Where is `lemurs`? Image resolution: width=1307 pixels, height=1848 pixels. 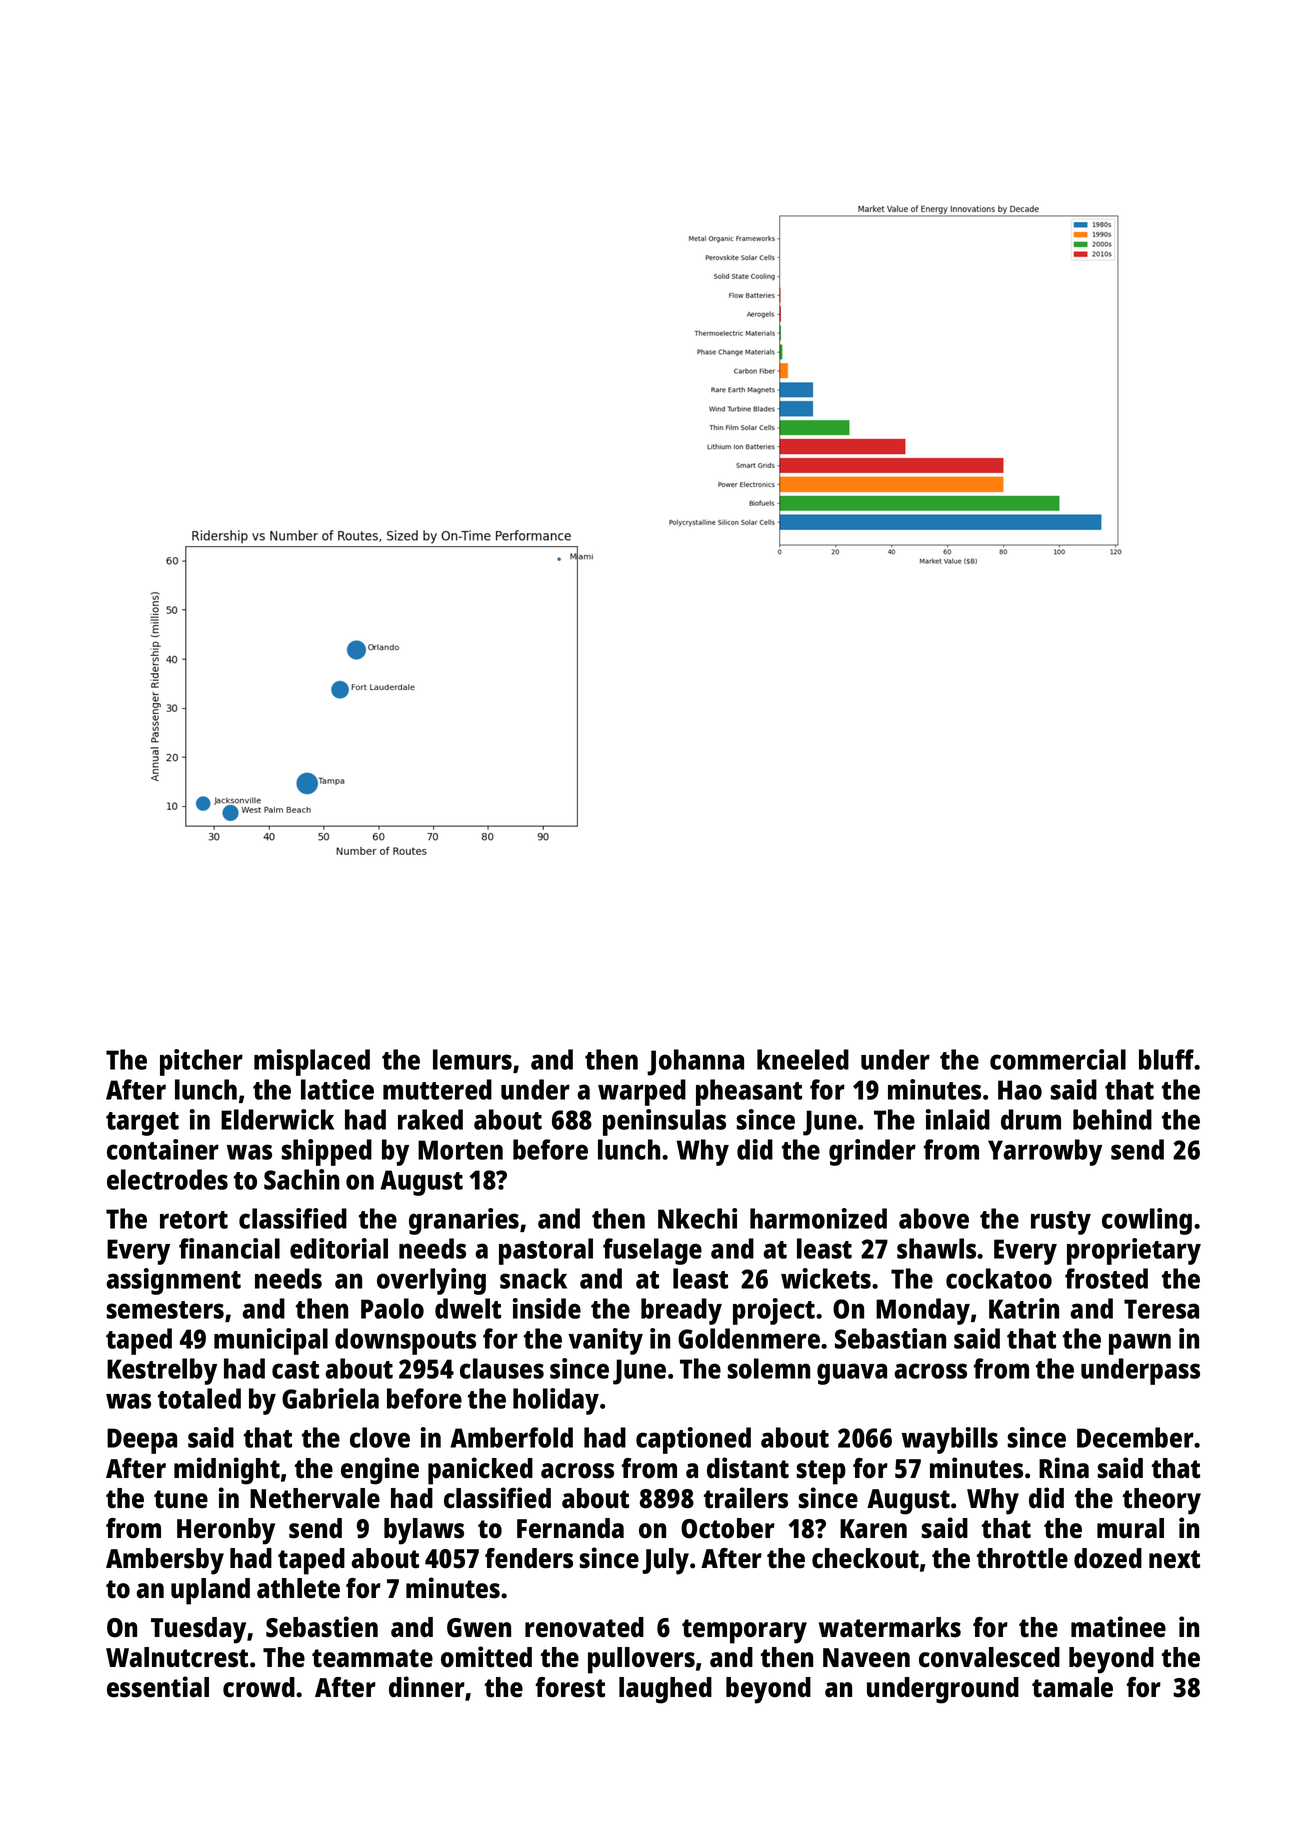
lemurs is located at coordinates (472, 1059).
